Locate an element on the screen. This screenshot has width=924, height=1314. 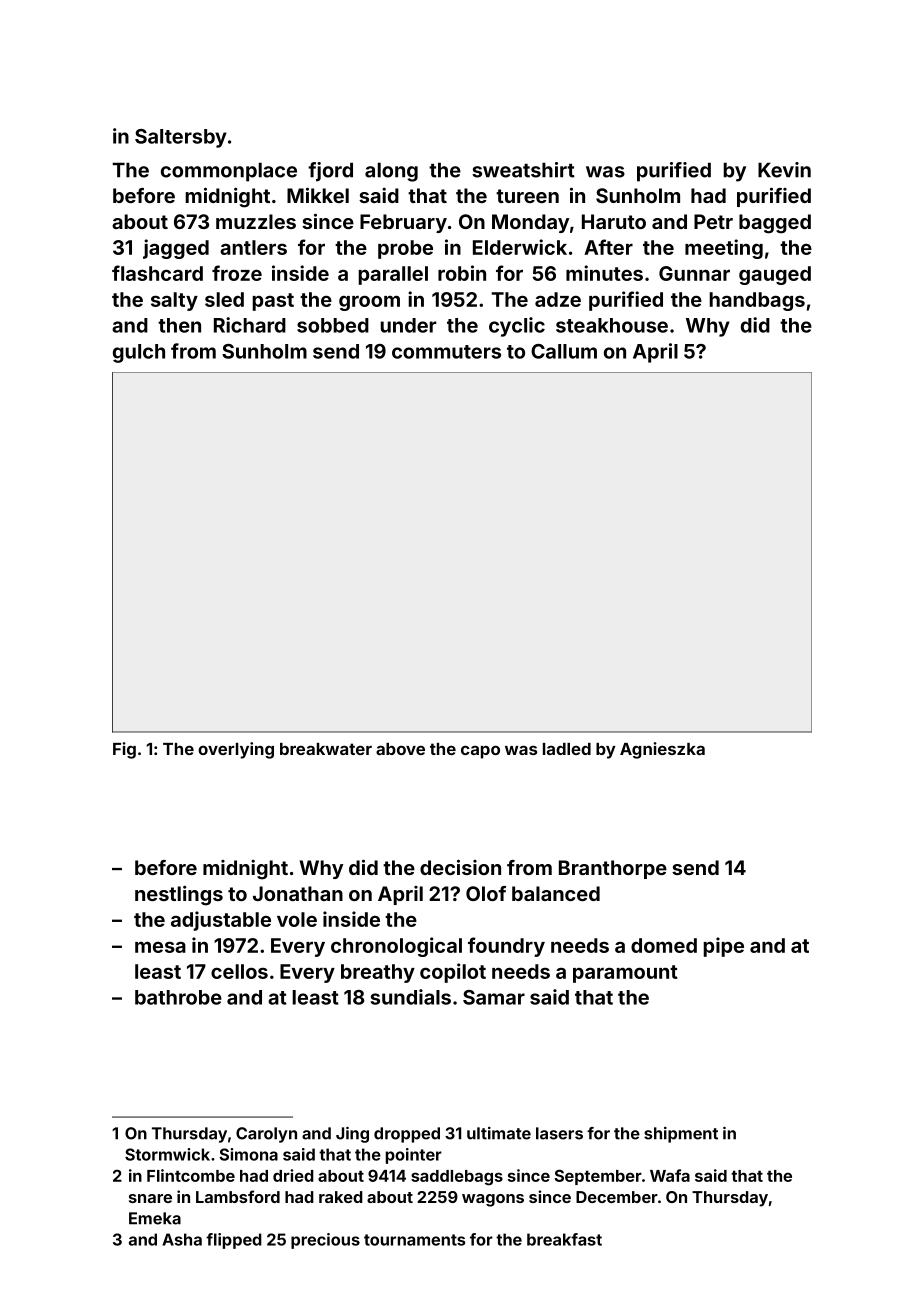
breakfast is located at coordinates (564, 1239).
